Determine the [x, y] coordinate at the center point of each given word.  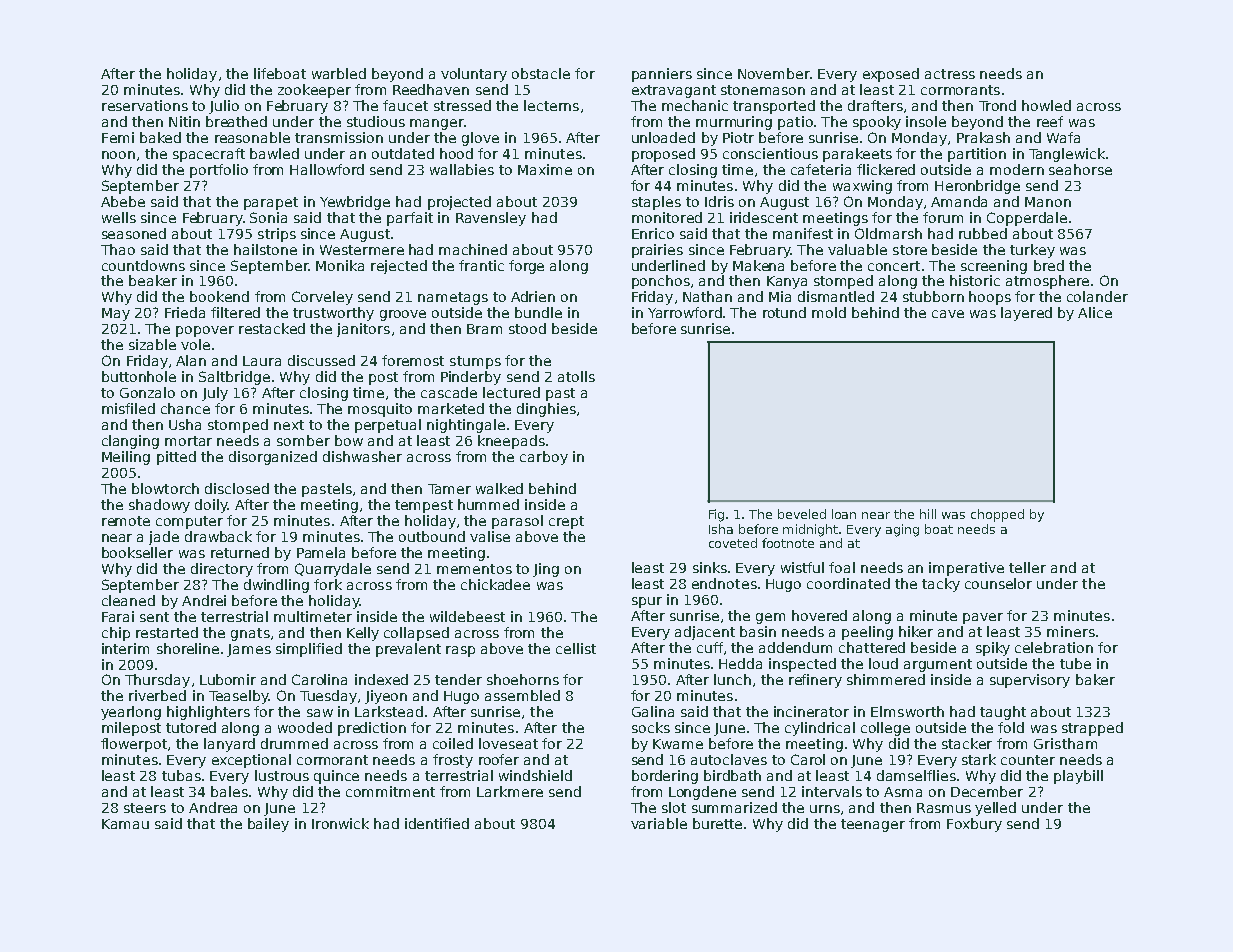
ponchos [661, 282]
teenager [873, 825]
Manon [1048, 202]
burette [717, 823]
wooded [305, 727]
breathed [236, 121]
